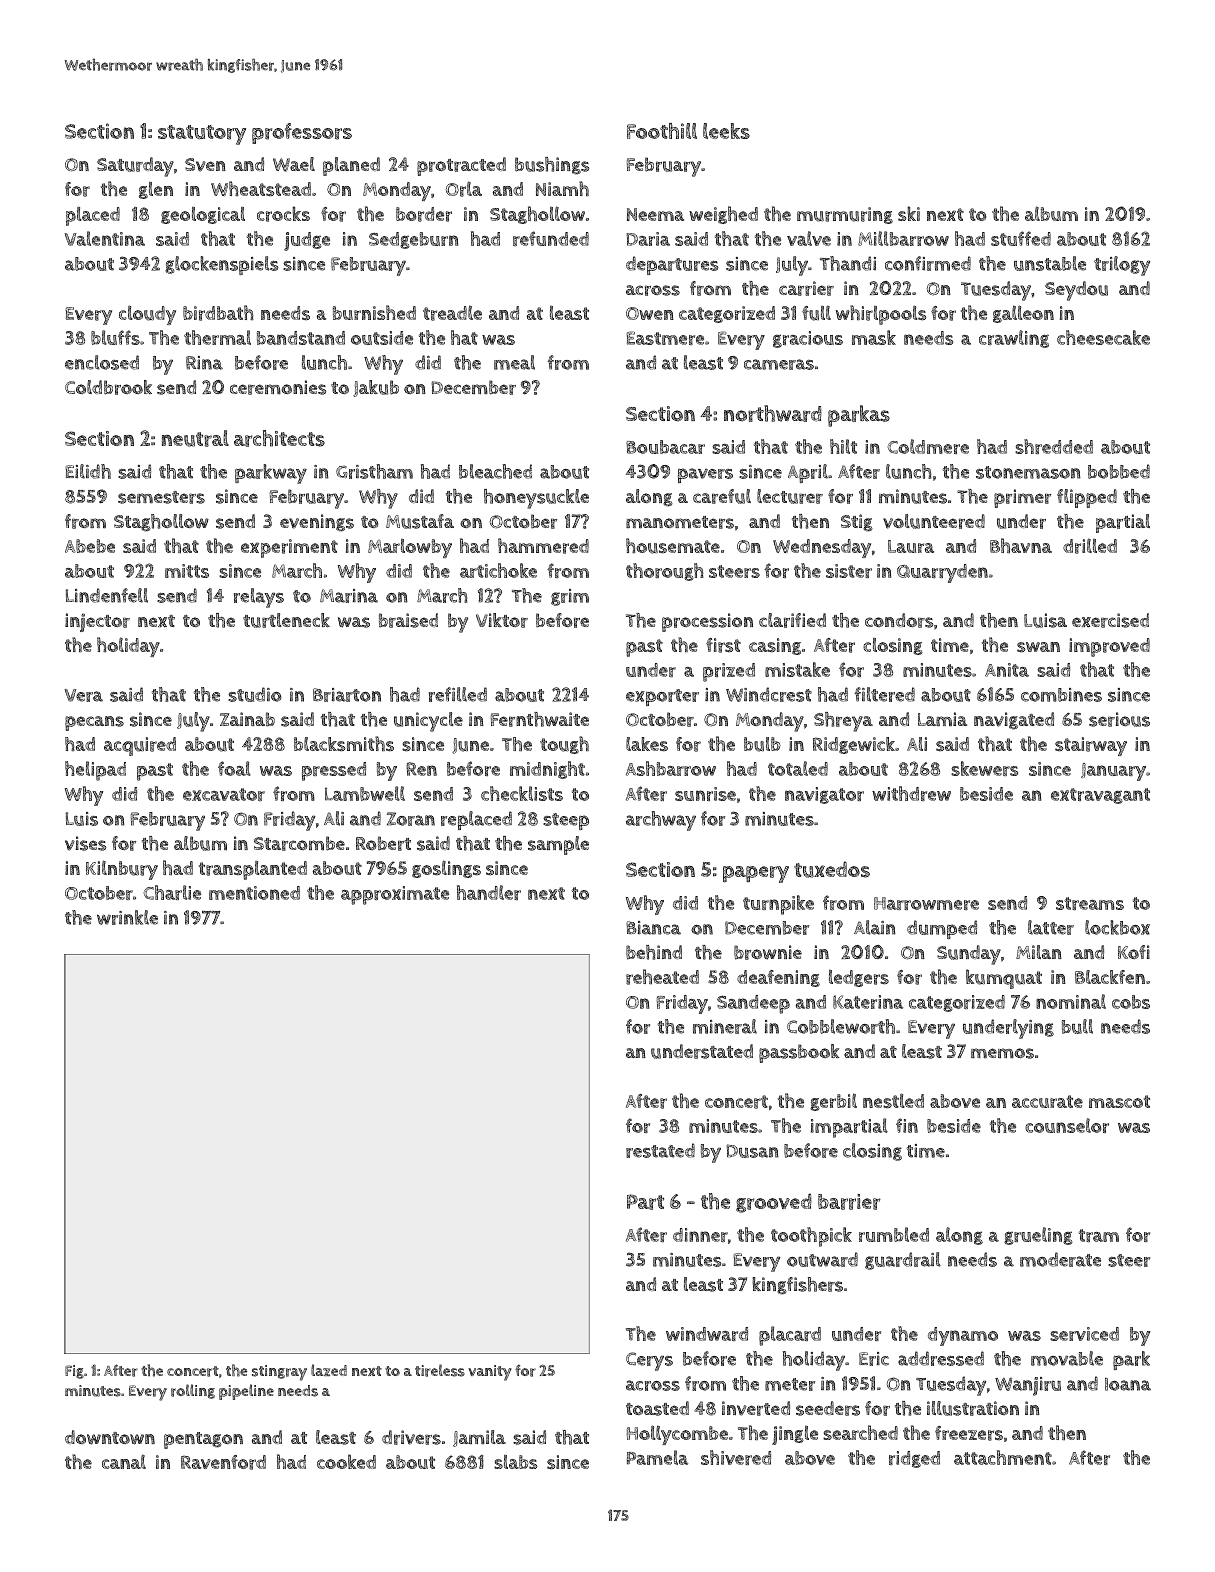 The image size is (1215, 1572). I want to click on geological, so click(203, 215).
